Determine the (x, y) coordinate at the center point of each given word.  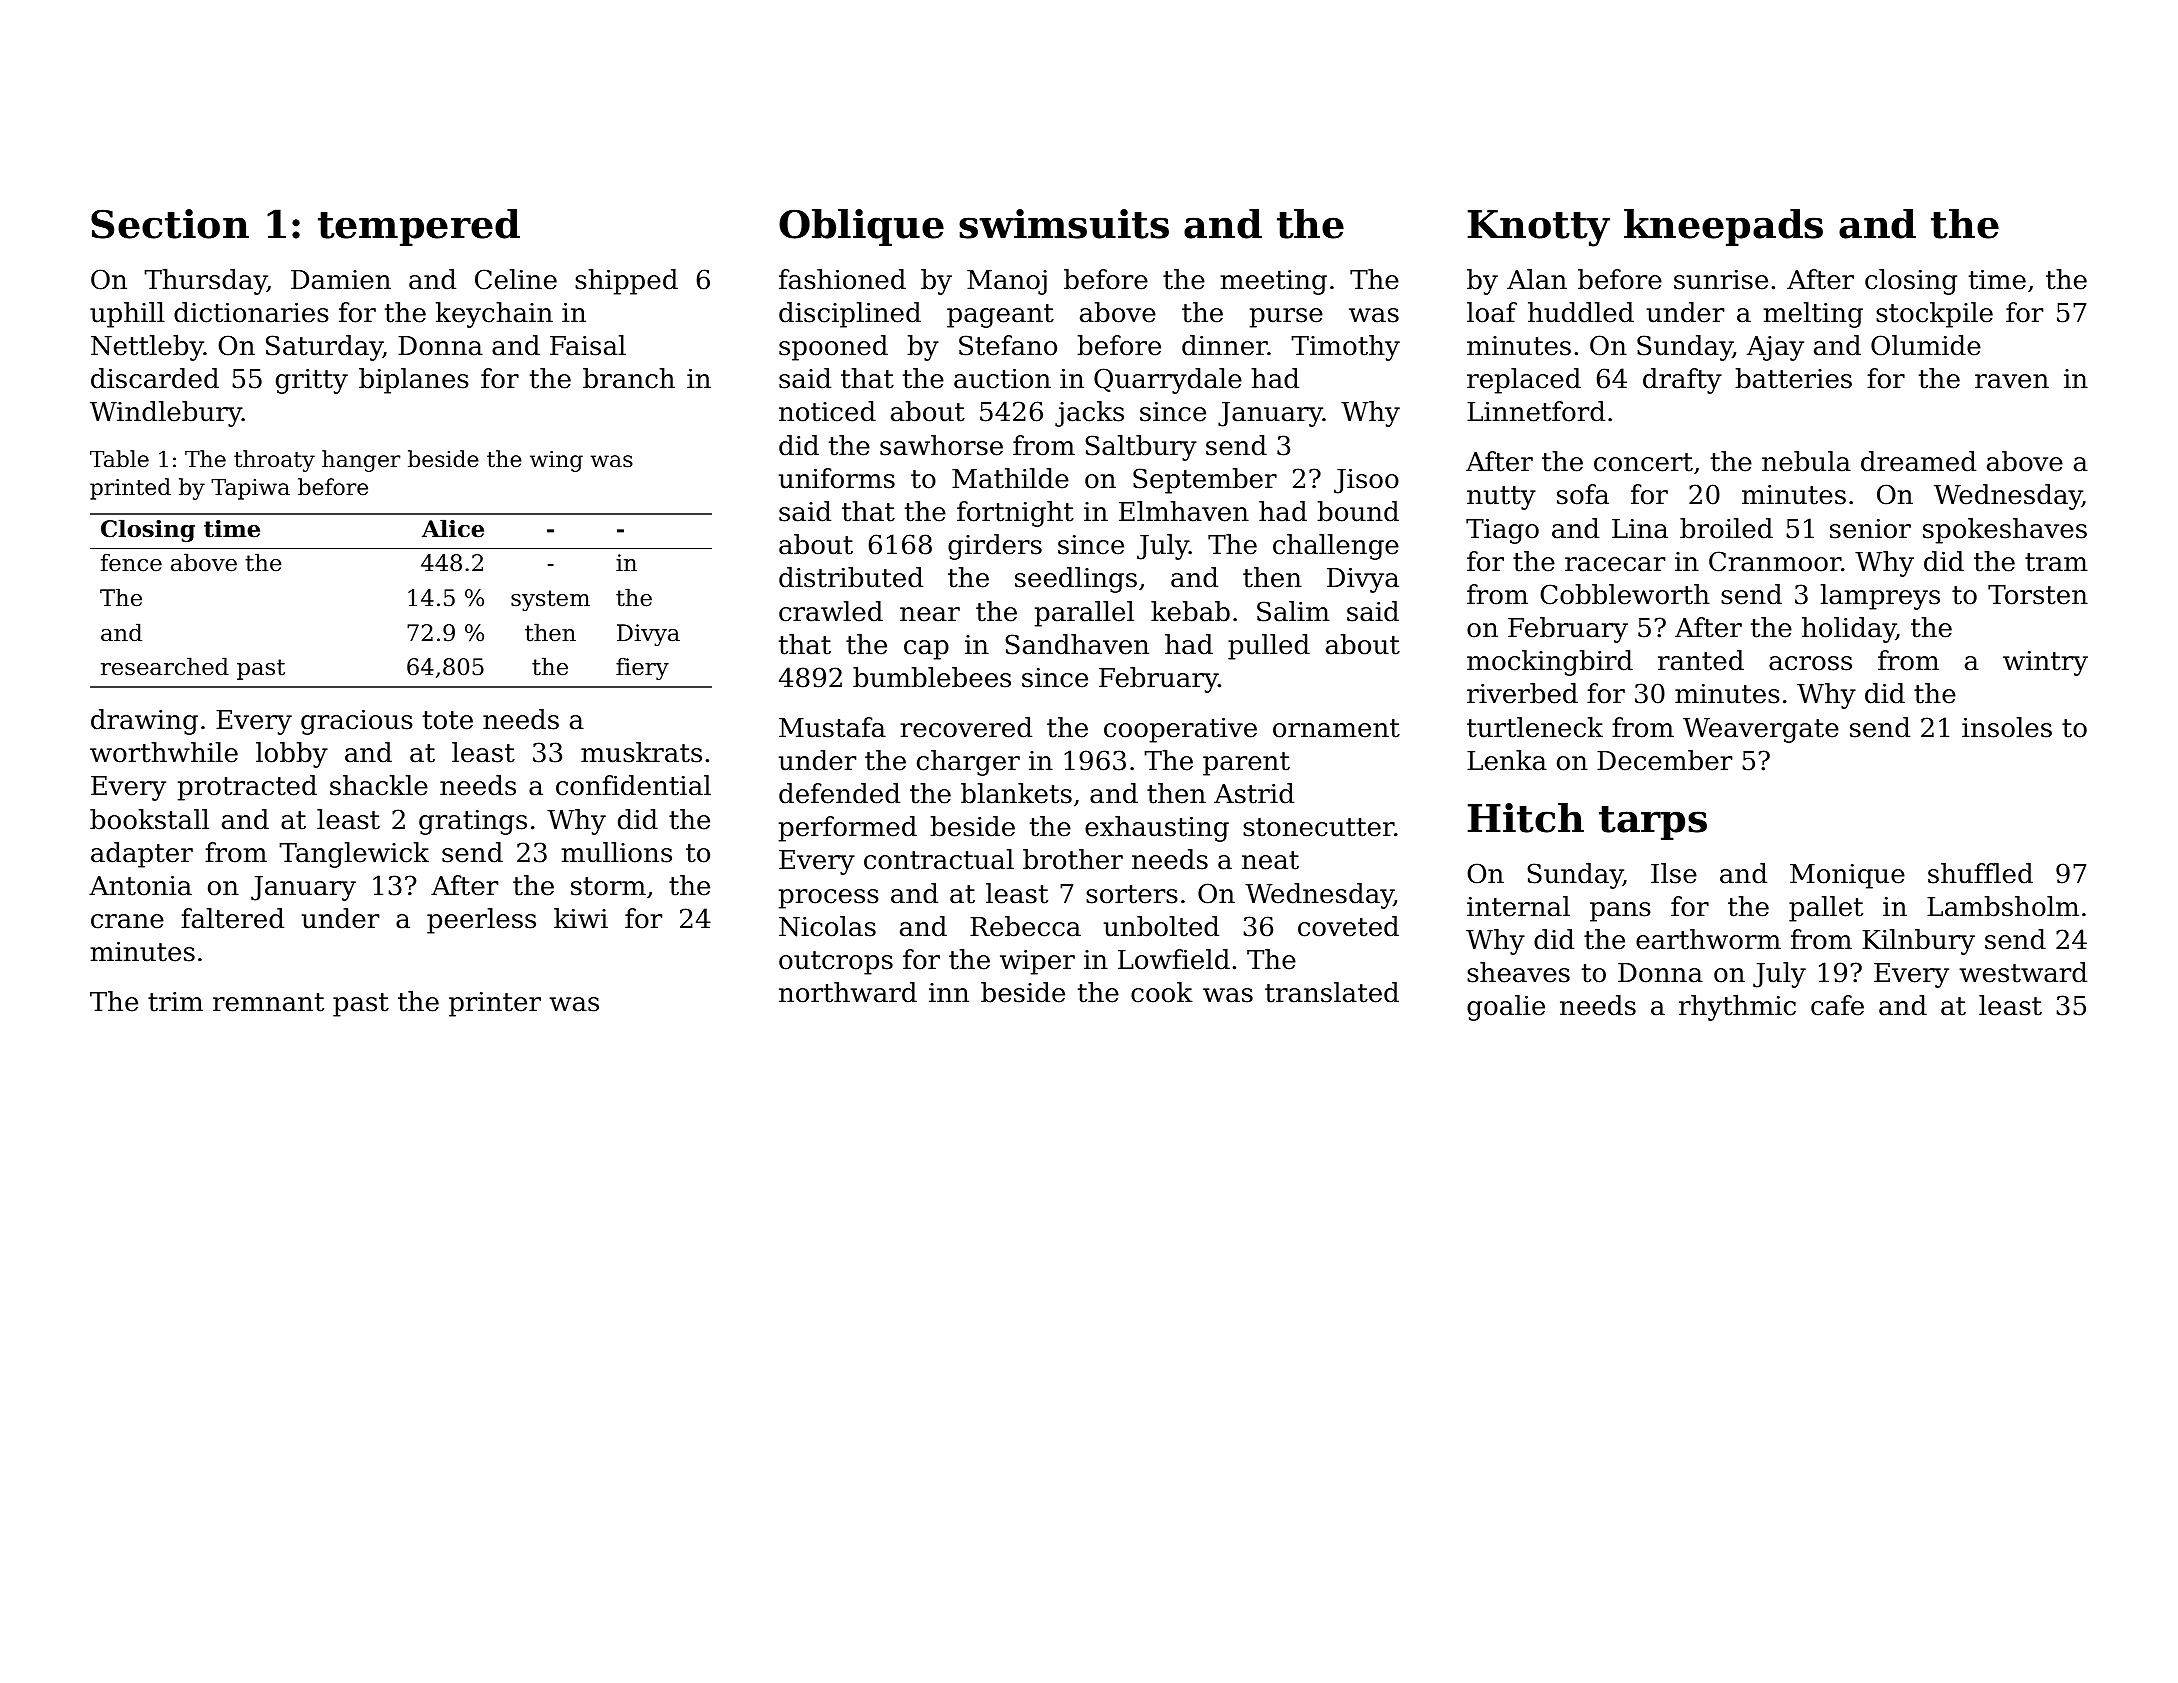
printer (495, 1004)
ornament (1336, 728)
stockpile (1934, 315)
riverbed (1522, 693)
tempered (419, 227)
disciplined (850, 315)
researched (165, 666)
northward (848, 992)
